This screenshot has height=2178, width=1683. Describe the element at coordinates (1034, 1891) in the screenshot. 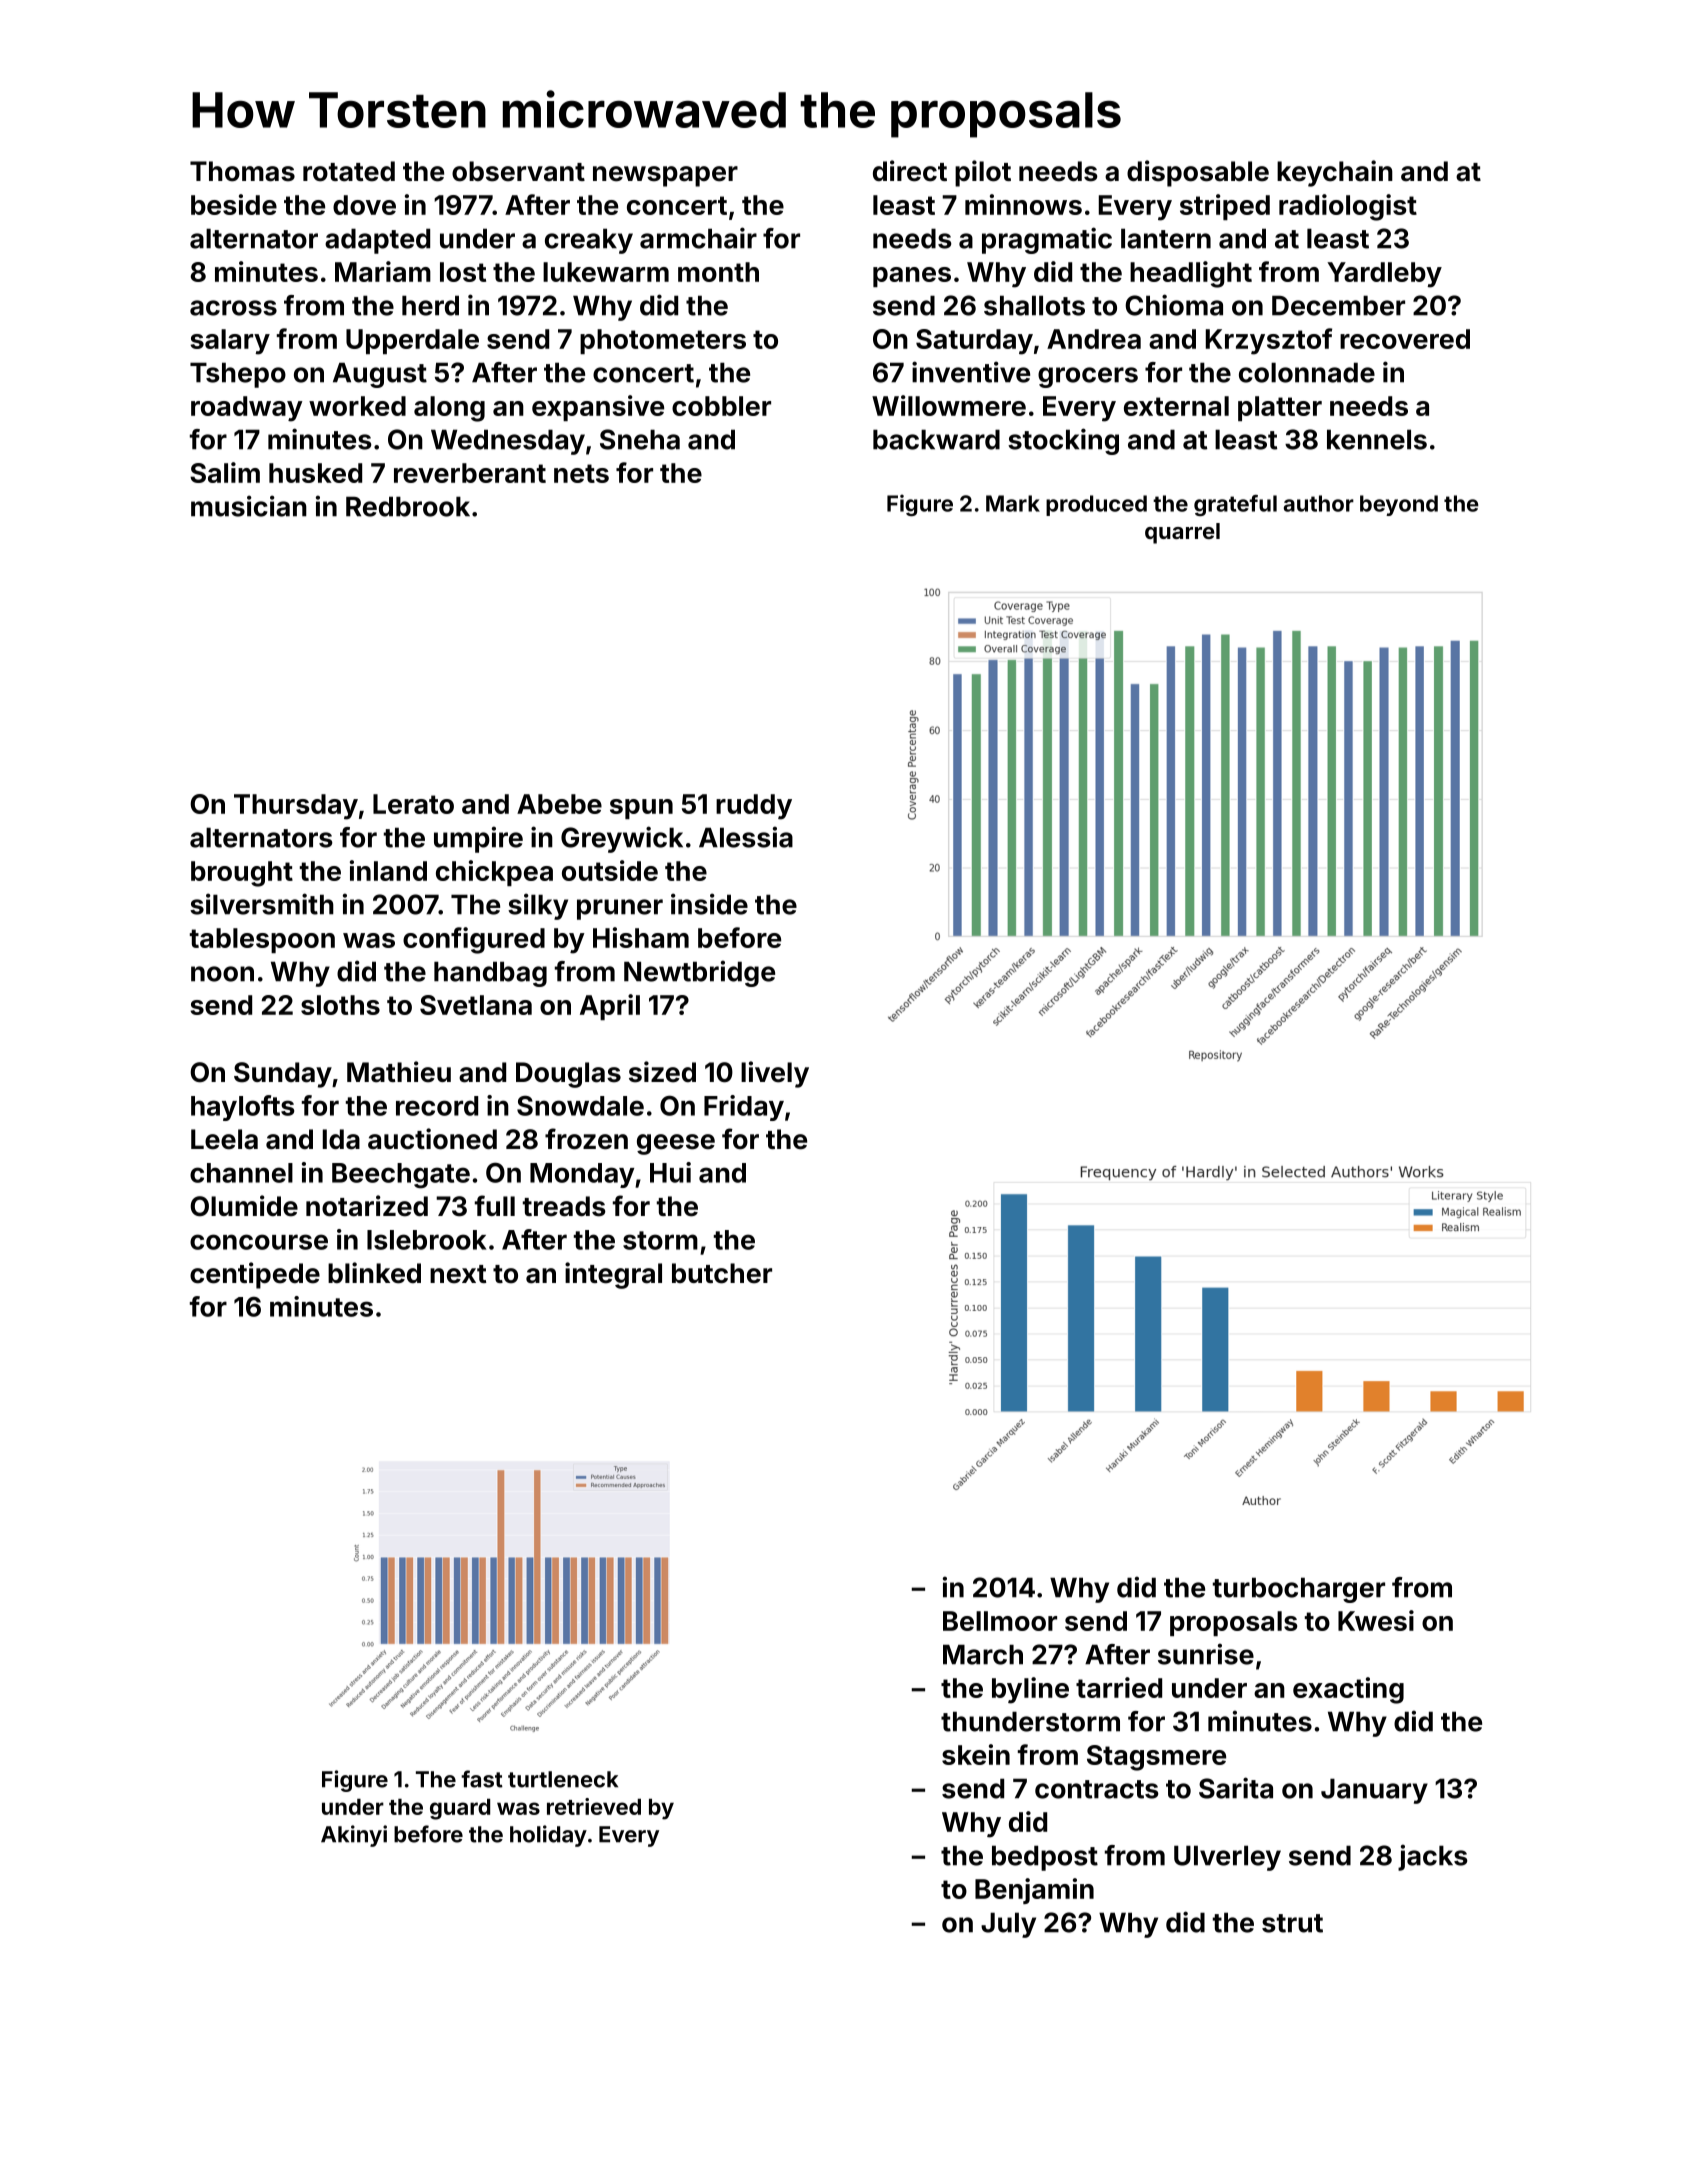

I see `Benjamin` at that location.
